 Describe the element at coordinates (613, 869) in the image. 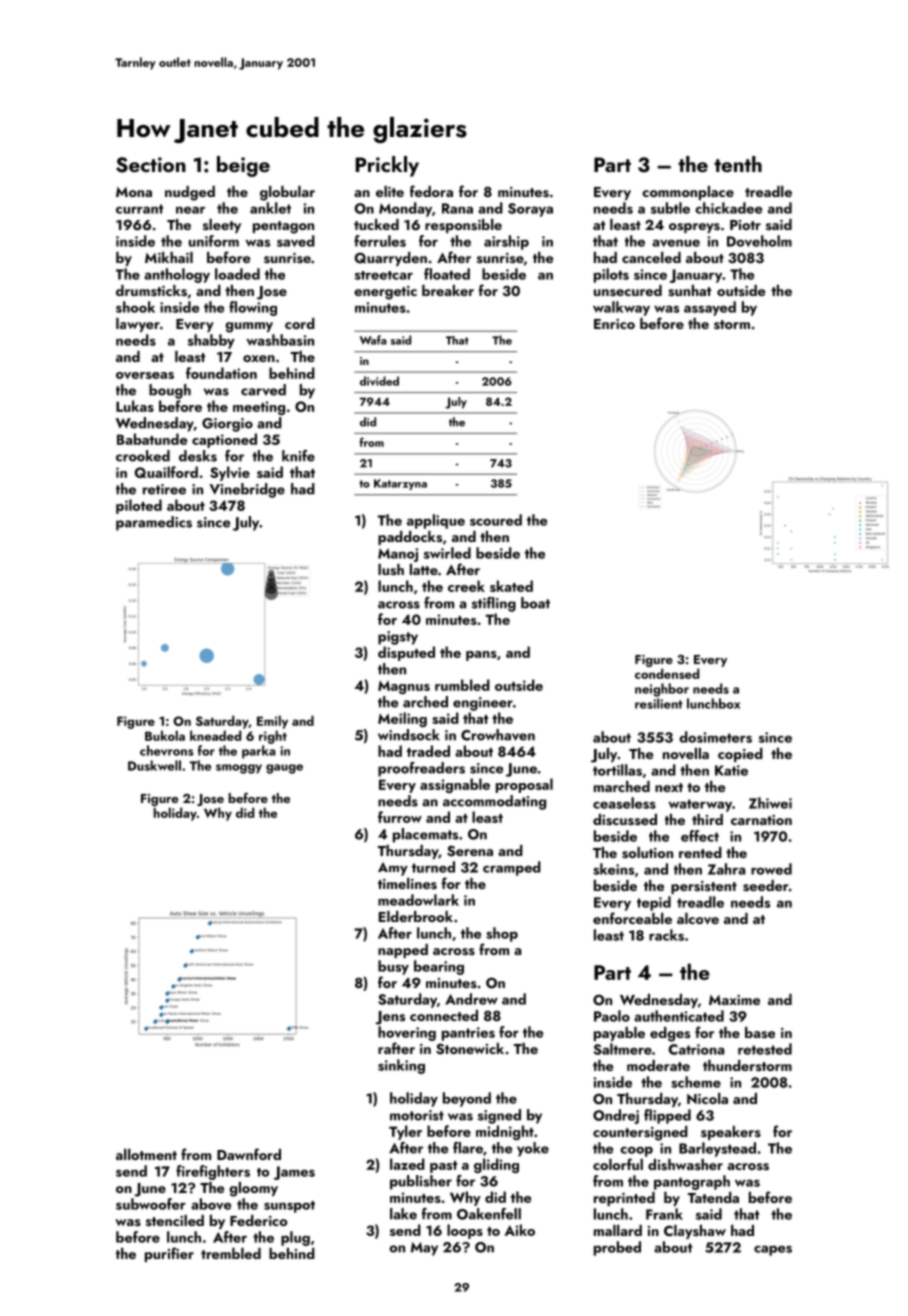

I see `skeins` at that location.
